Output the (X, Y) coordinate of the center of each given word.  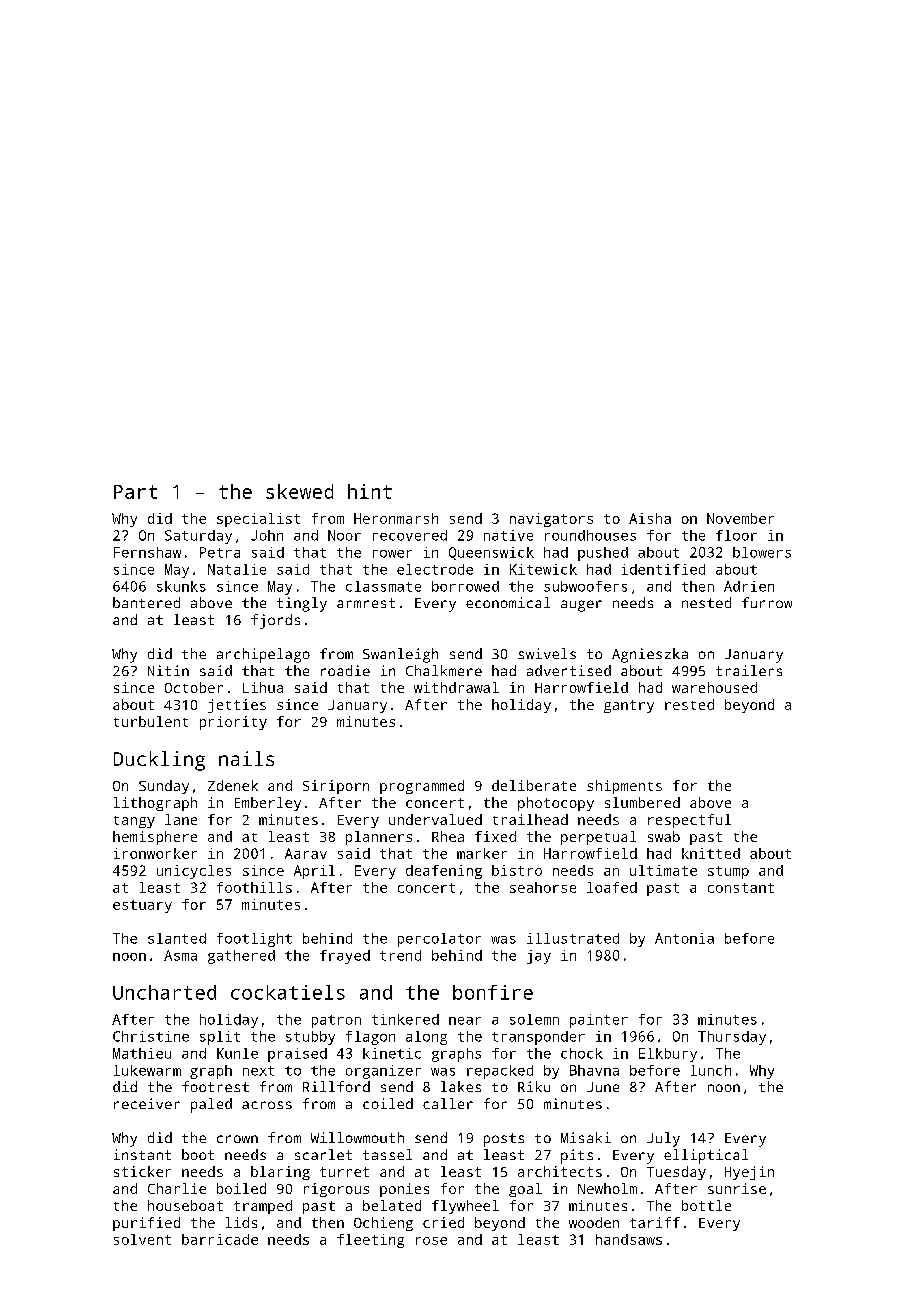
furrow (767, 602)
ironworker (155, 853)
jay (539, 957)
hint (370, 491)
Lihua (263, 687)
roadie (345, 670)
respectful (689, 821)
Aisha (650, 518)
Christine (151, 1036)
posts (504, 1140)
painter (599, 1021)
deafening (444, 872)
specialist (258, 520)
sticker (142, 1171)
